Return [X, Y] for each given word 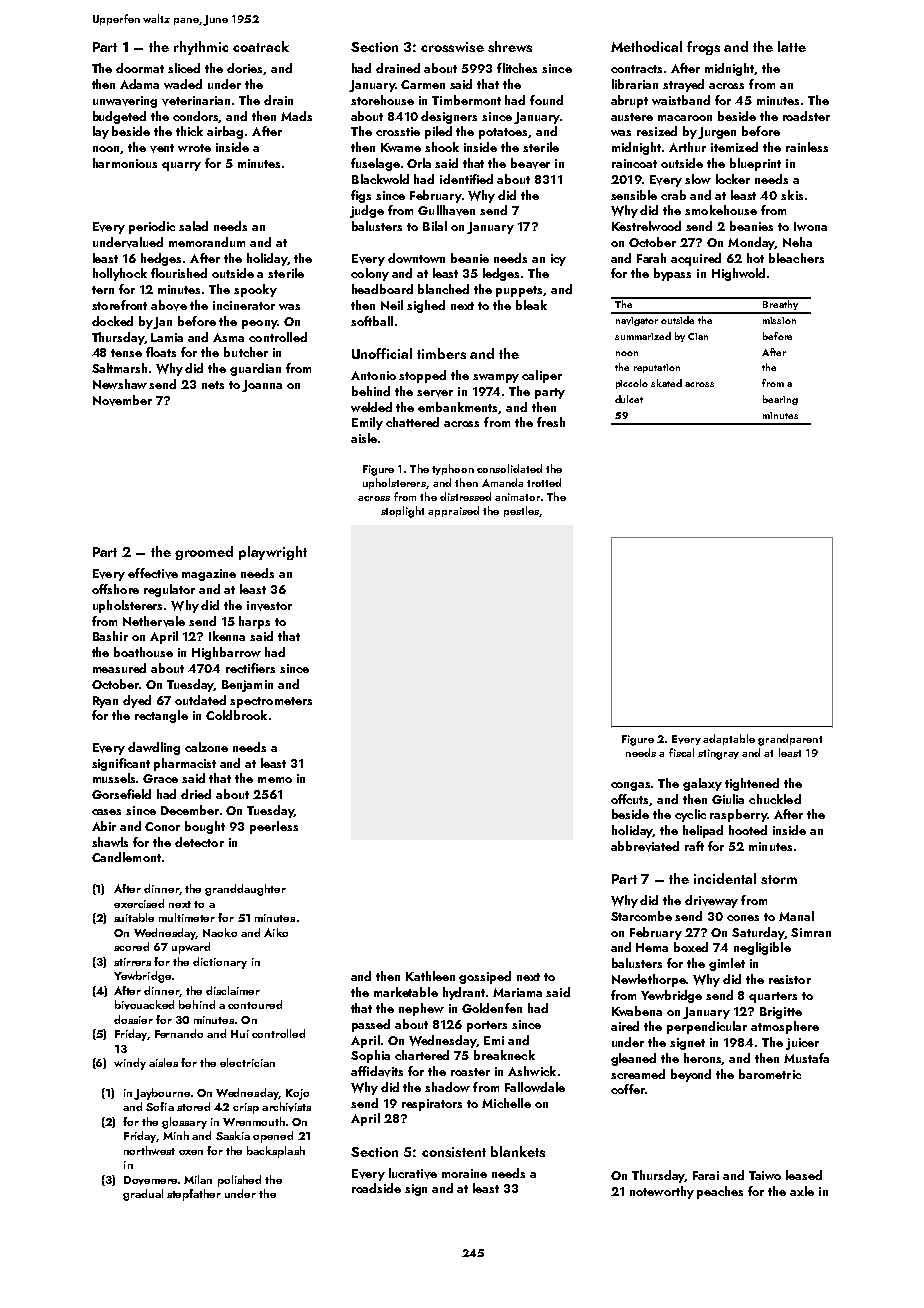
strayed [683, 85]
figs [361, 196]
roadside [376, 1188]
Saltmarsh [119, 368]
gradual [143, 1195]
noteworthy [662, 1192]
